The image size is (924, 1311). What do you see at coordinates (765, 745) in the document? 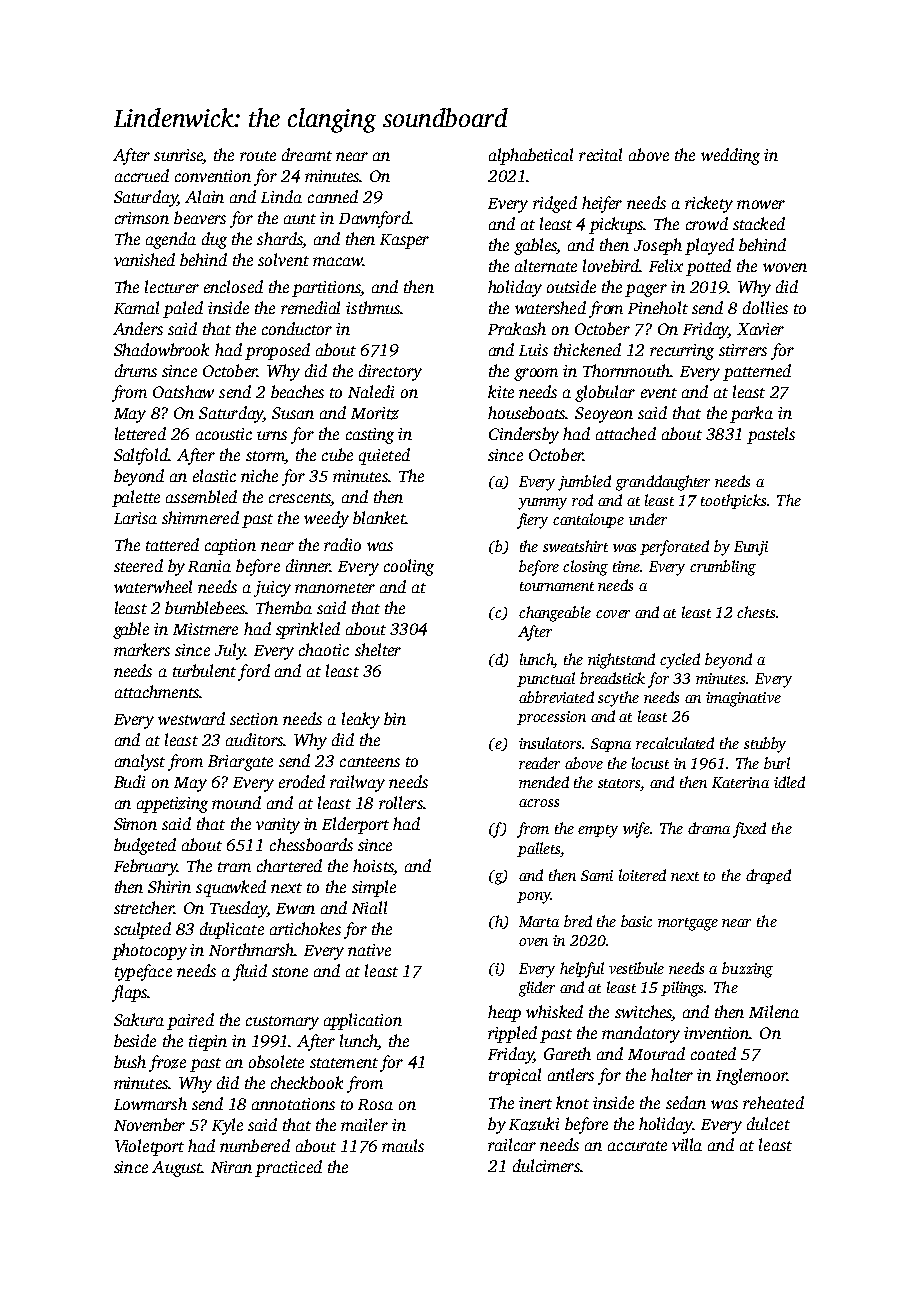
I see `stubby` at bounding box center [765, 745].
